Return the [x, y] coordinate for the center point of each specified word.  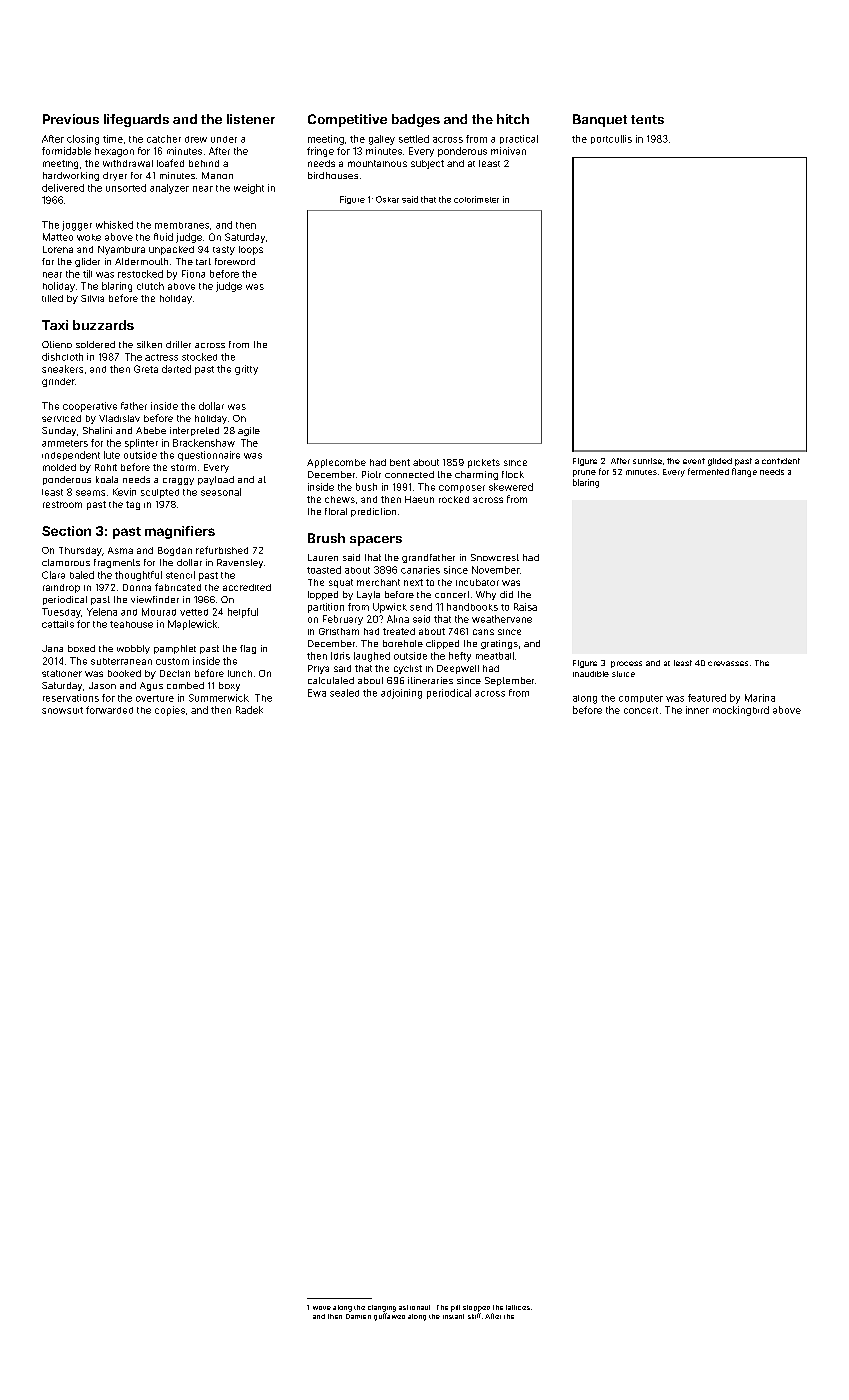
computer [641, 699]
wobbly [133, 649]
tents [647, 119]
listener [251, 119]
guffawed [389, 1317]
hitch [513, 119]
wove [322, 1308]
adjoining [401, 694]
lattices [518, 1307]
